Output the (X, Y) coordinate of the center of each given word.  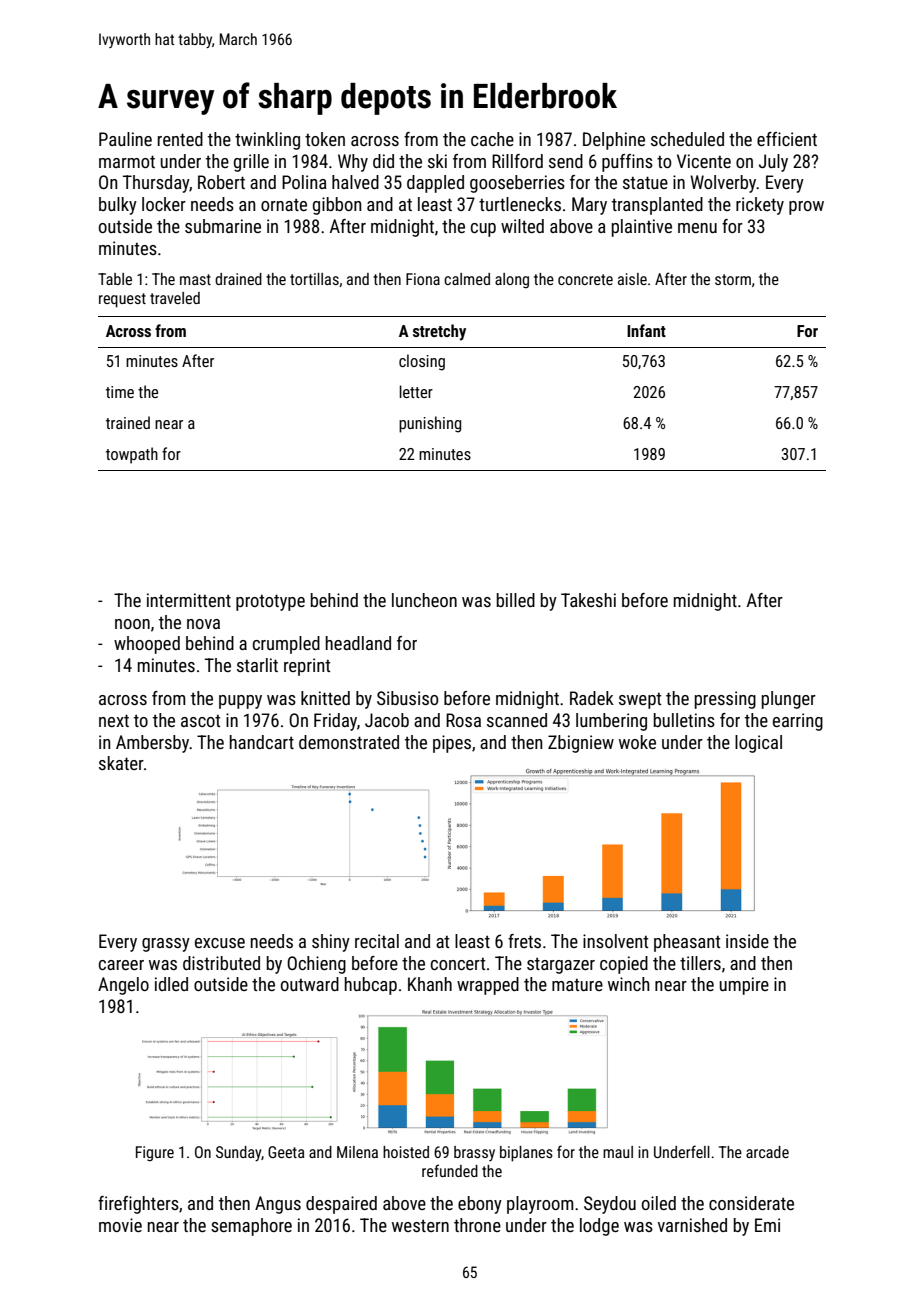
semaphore (251, 1227)
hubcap (371, 986)
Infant (646, 330)
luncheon (424, 600)
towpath (132, 455)
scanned (517, 720)
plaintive (642, 228)
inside (747, 941)
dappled (435, 184)
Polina (304, 182)
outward (310, 984)
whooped (147, 645)
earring (798, 722)
